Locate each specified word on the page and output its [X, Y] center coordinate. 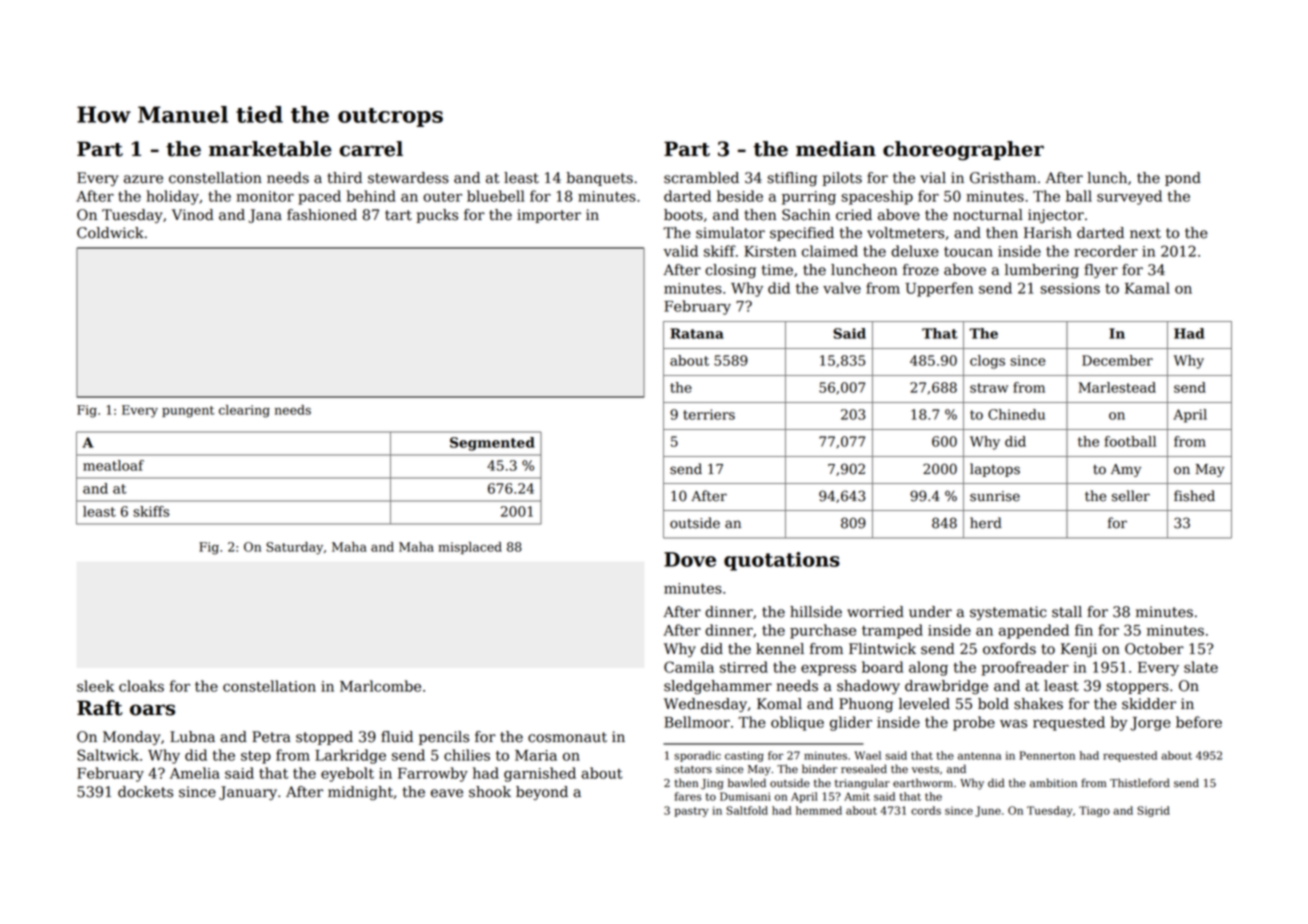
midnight [360, 793]
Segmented [492, 444]
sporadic [697, 756]
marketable [270, 149]
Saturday [294, 548]
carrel [371, 149]
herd [986, 523]
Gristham [1003, 178]
